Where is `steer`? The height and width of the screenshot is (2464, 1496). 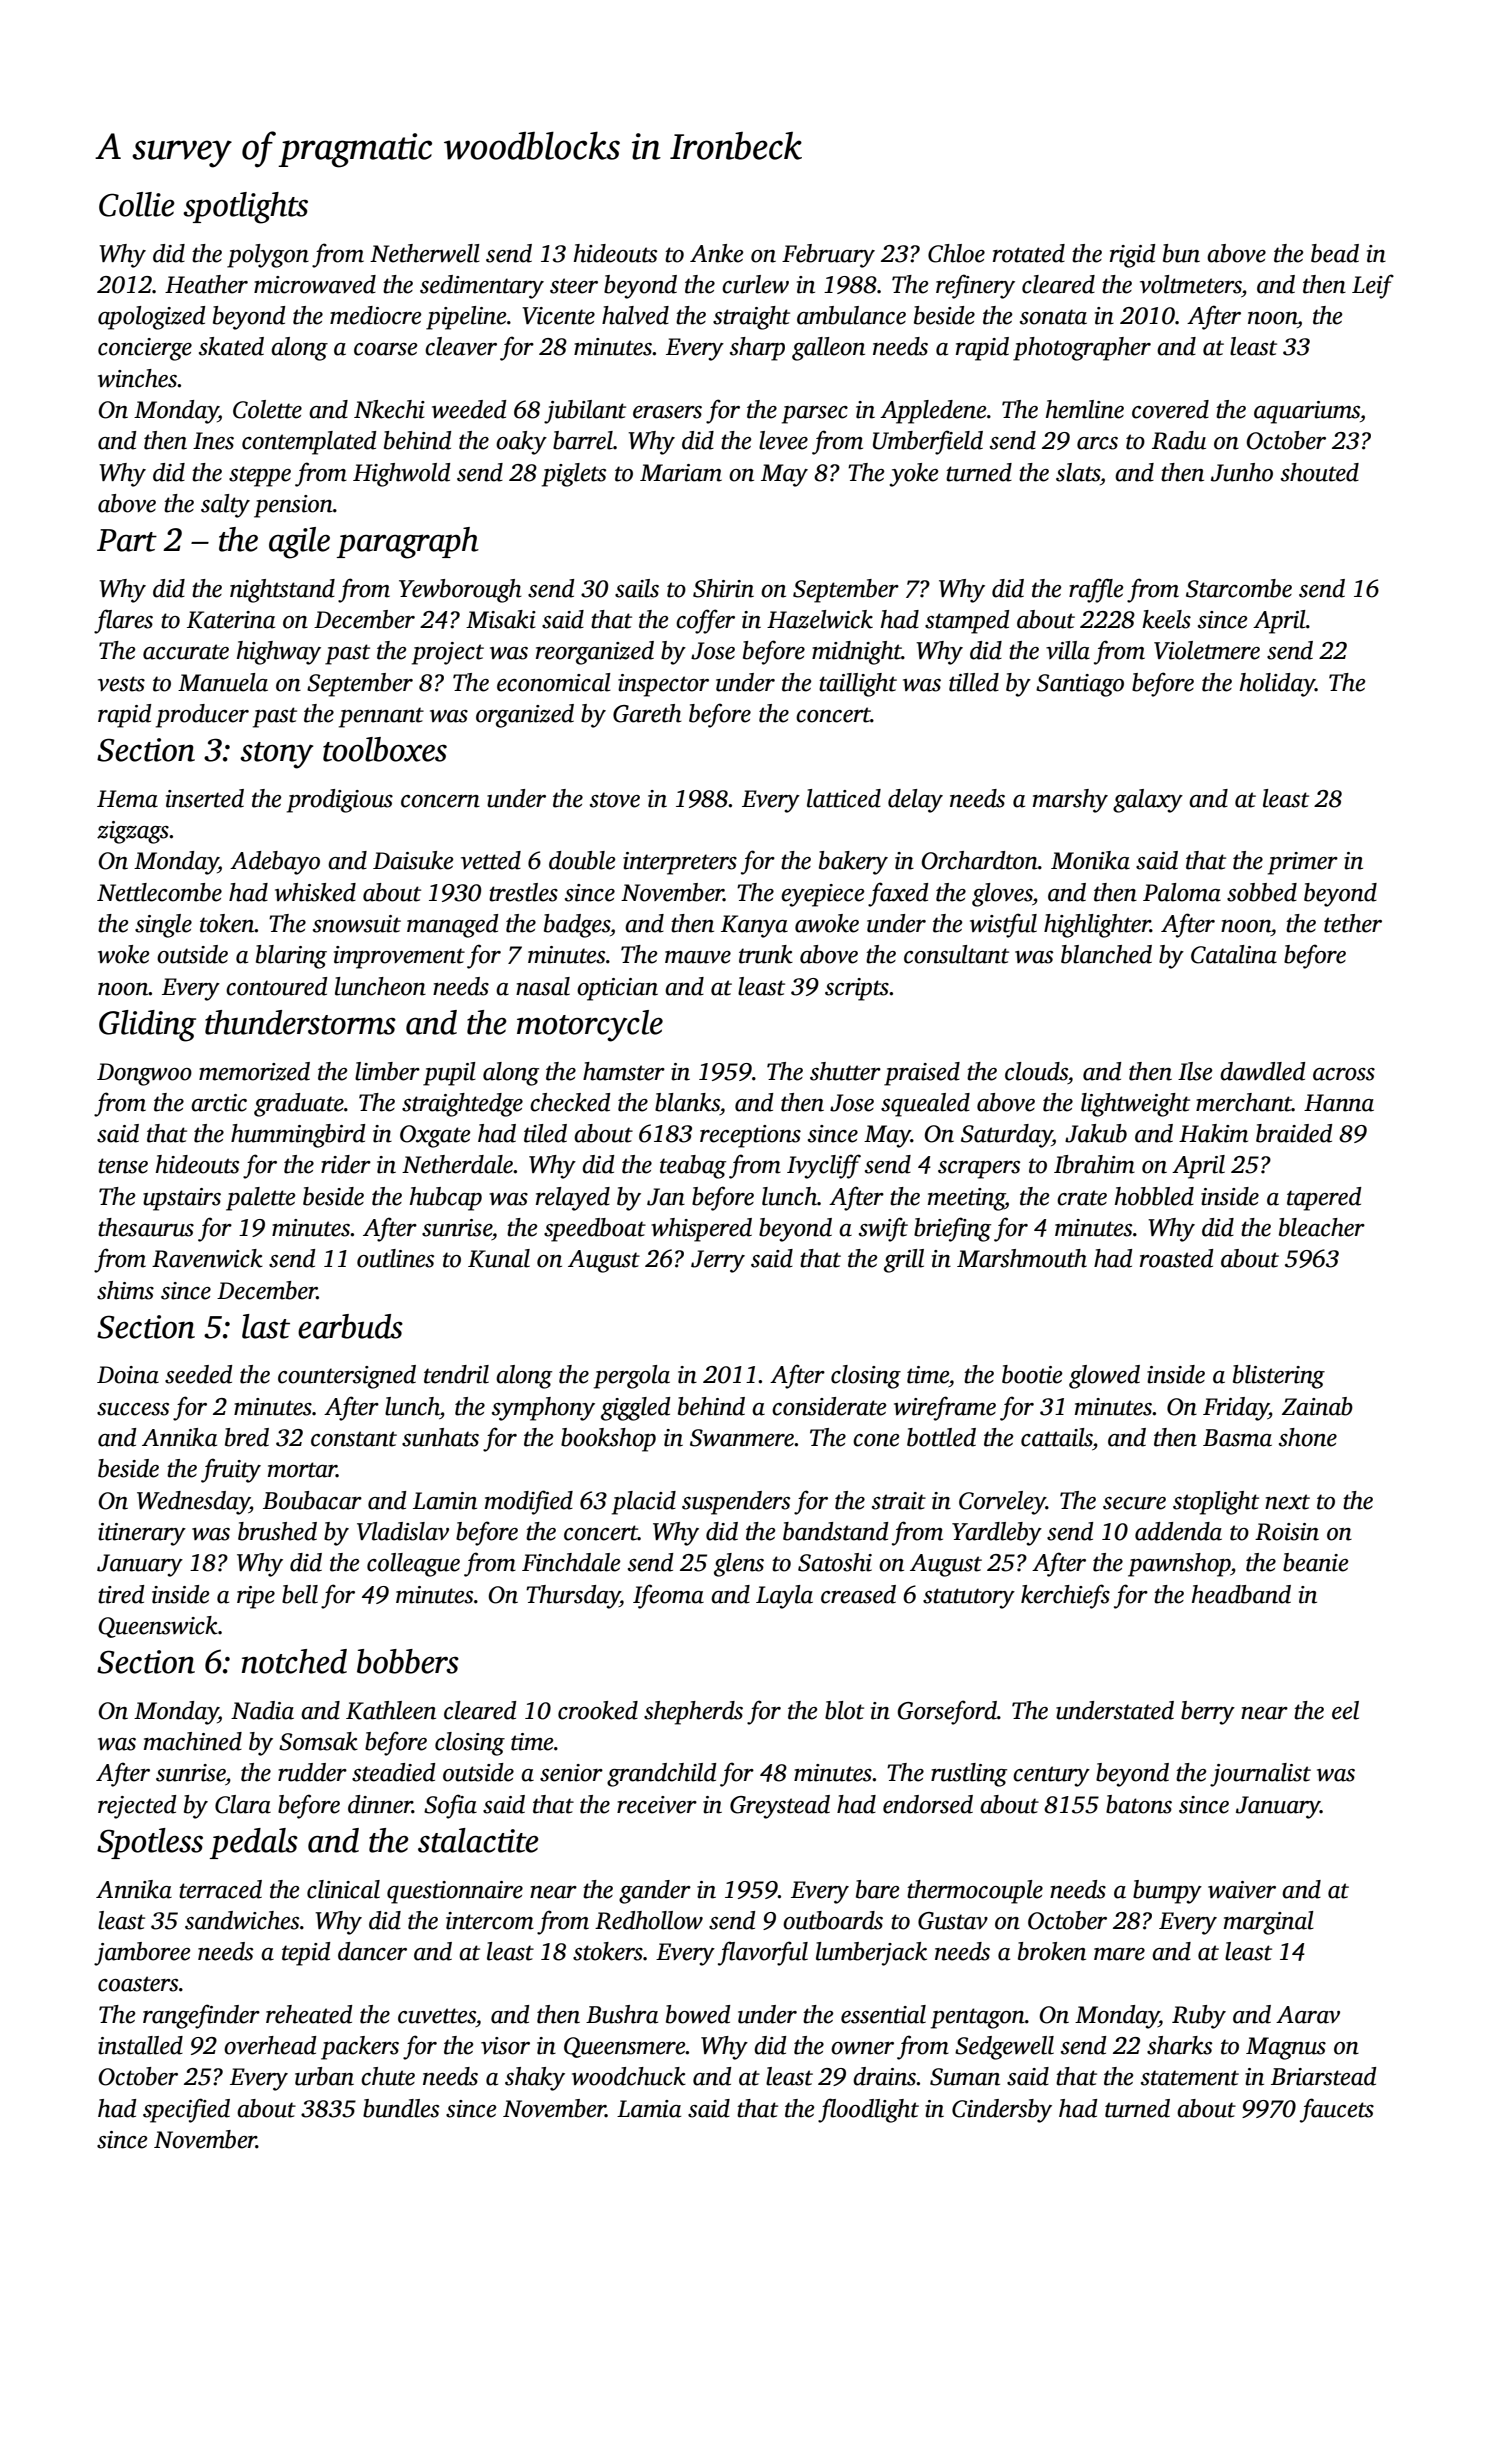 steer is located at coordinates (574, 286).
